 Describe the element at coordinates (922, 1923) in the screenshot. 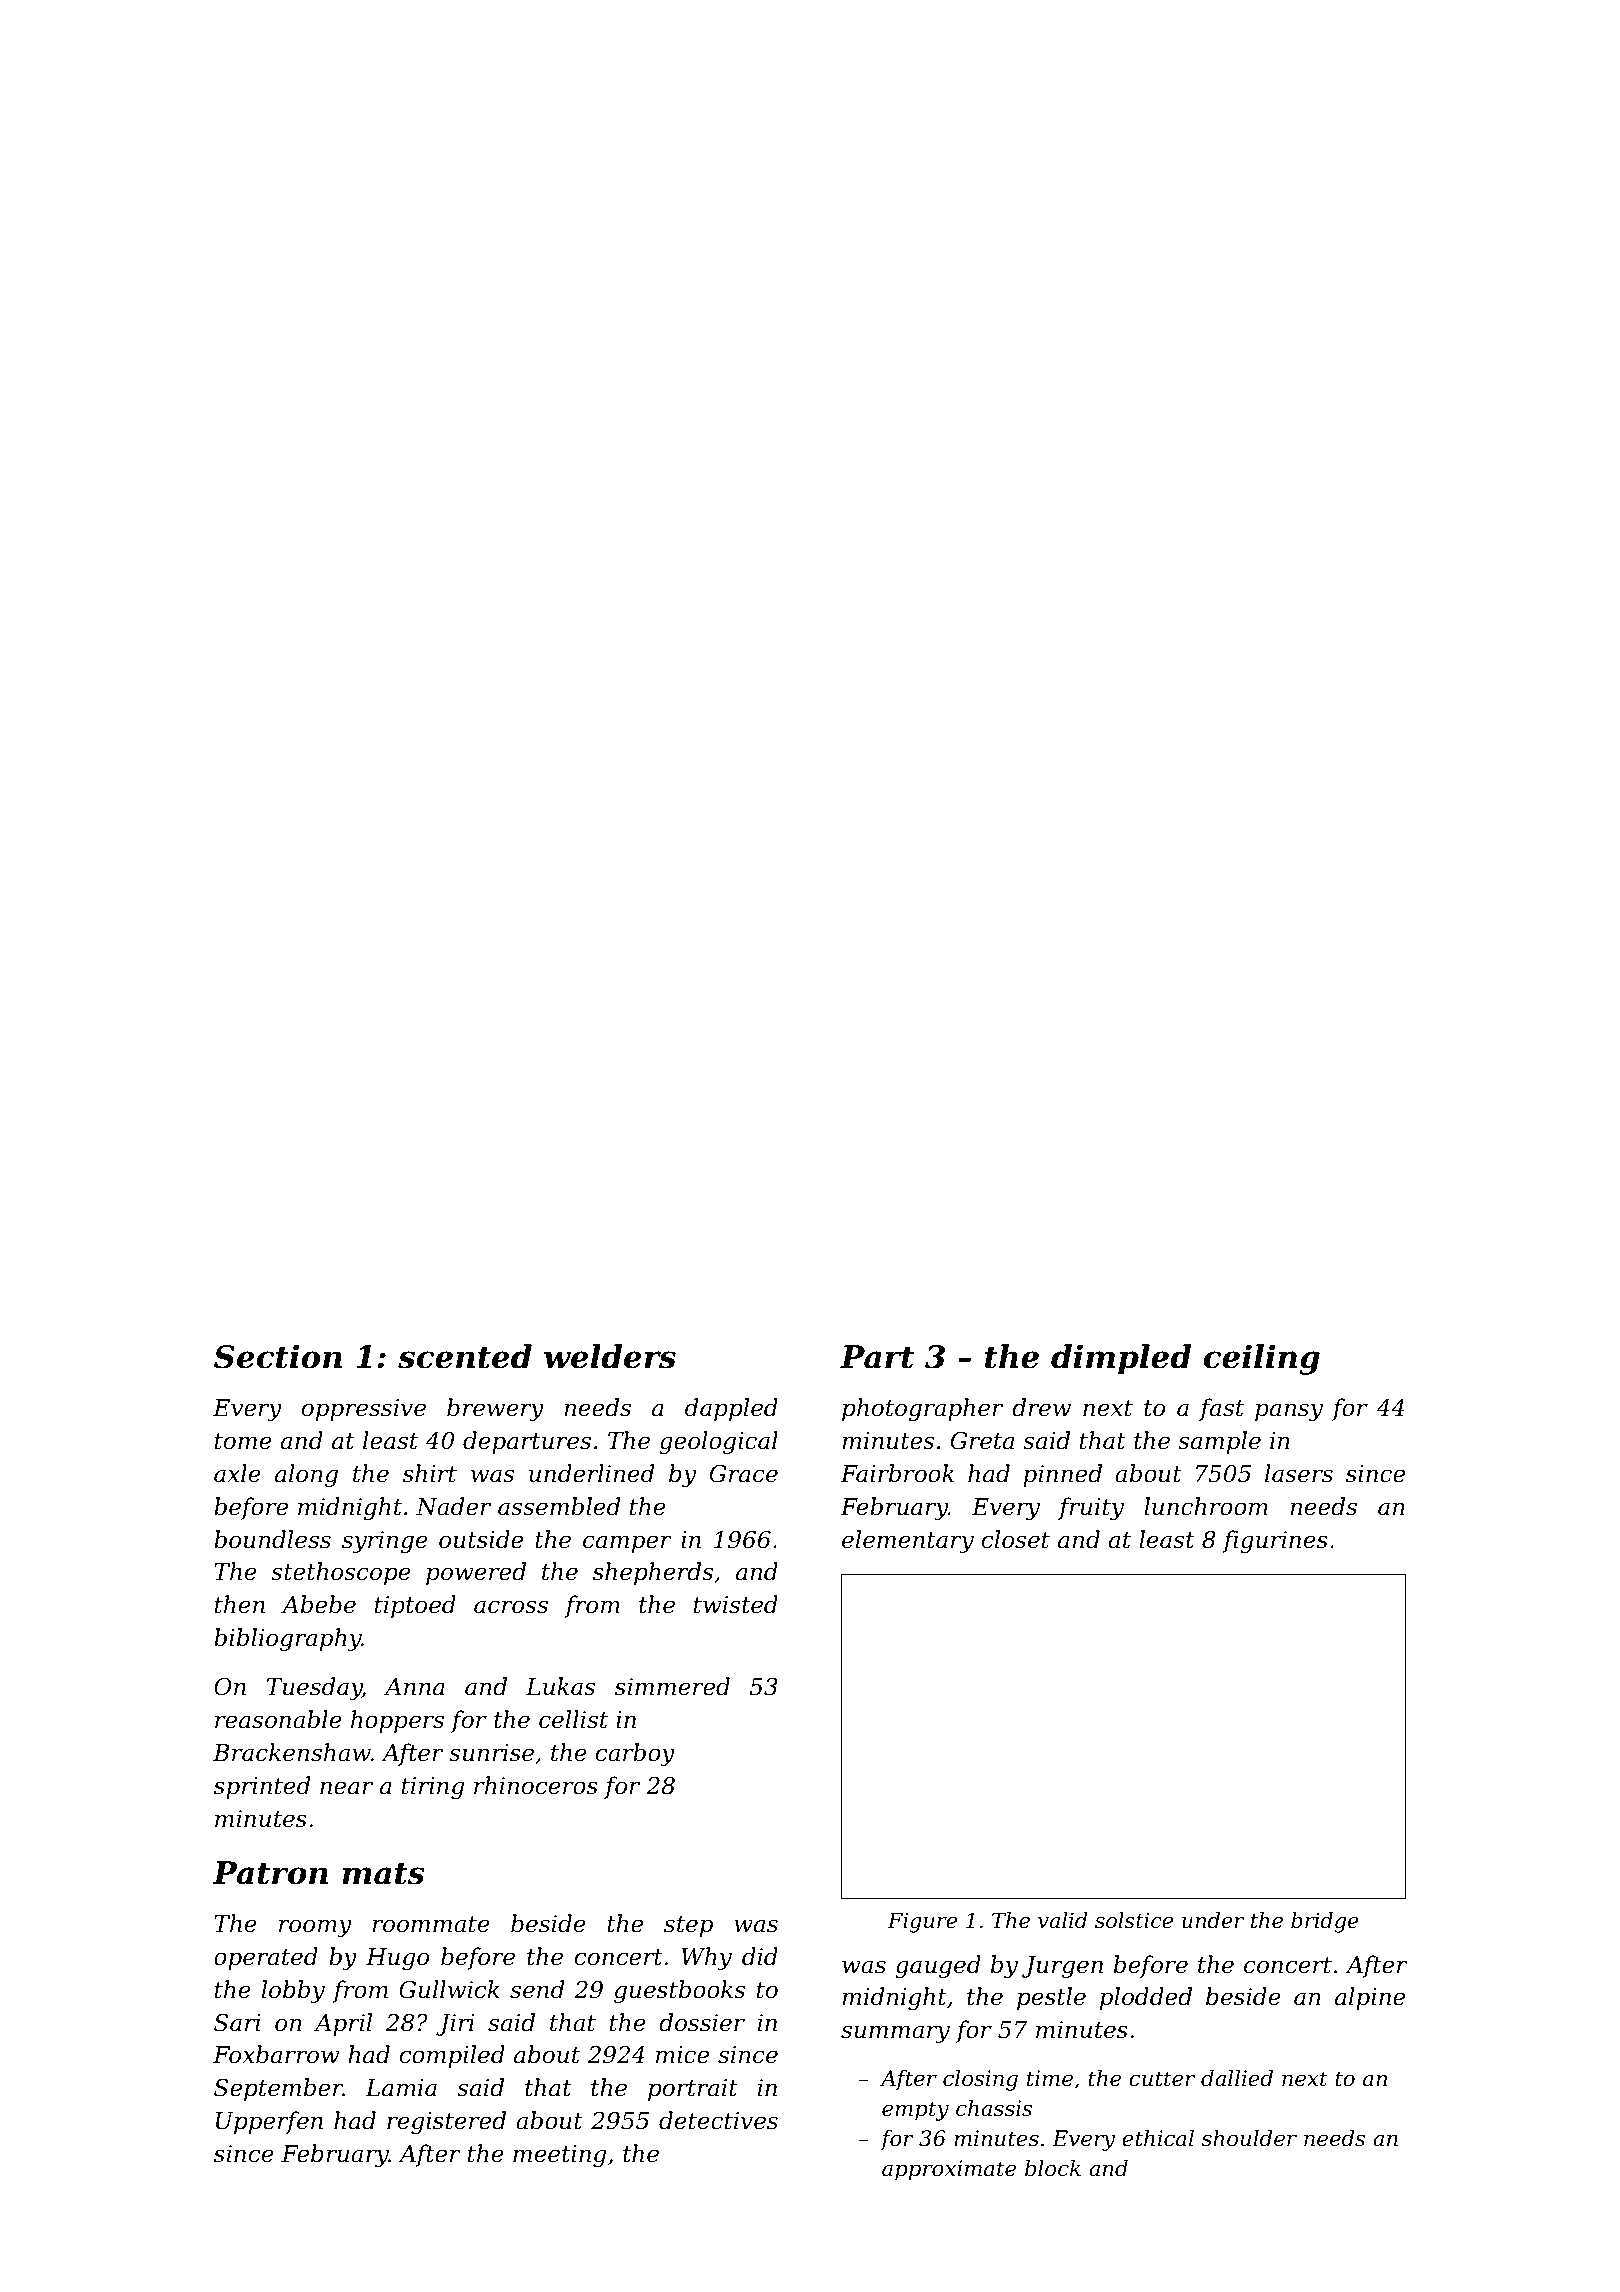

I see `Figure` at that location.
